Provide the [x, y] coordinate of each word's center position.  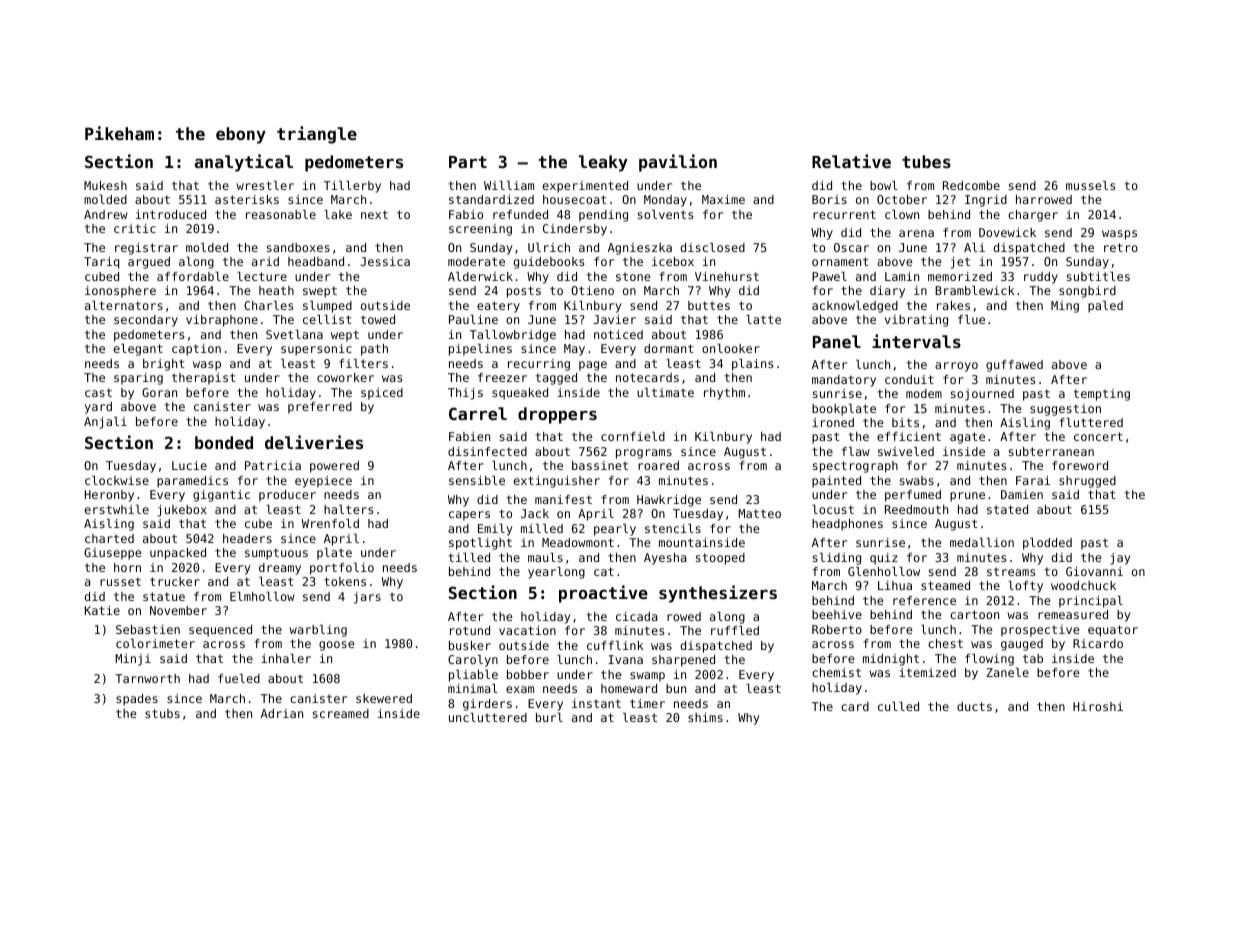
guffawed [1014, 366]
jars [367, 598]
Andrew [106, 214]
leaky [603, 163]
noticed [618, 334]
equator [1113, 631]
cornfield [633, 436]
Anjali [105, 423]
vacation [527, 630]
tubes [926, 161]
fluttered [1091, 422]
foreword [1080, 465]
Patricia [273, 465]
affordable [193, 276]
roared [658, 465]
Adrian [282, 713]
